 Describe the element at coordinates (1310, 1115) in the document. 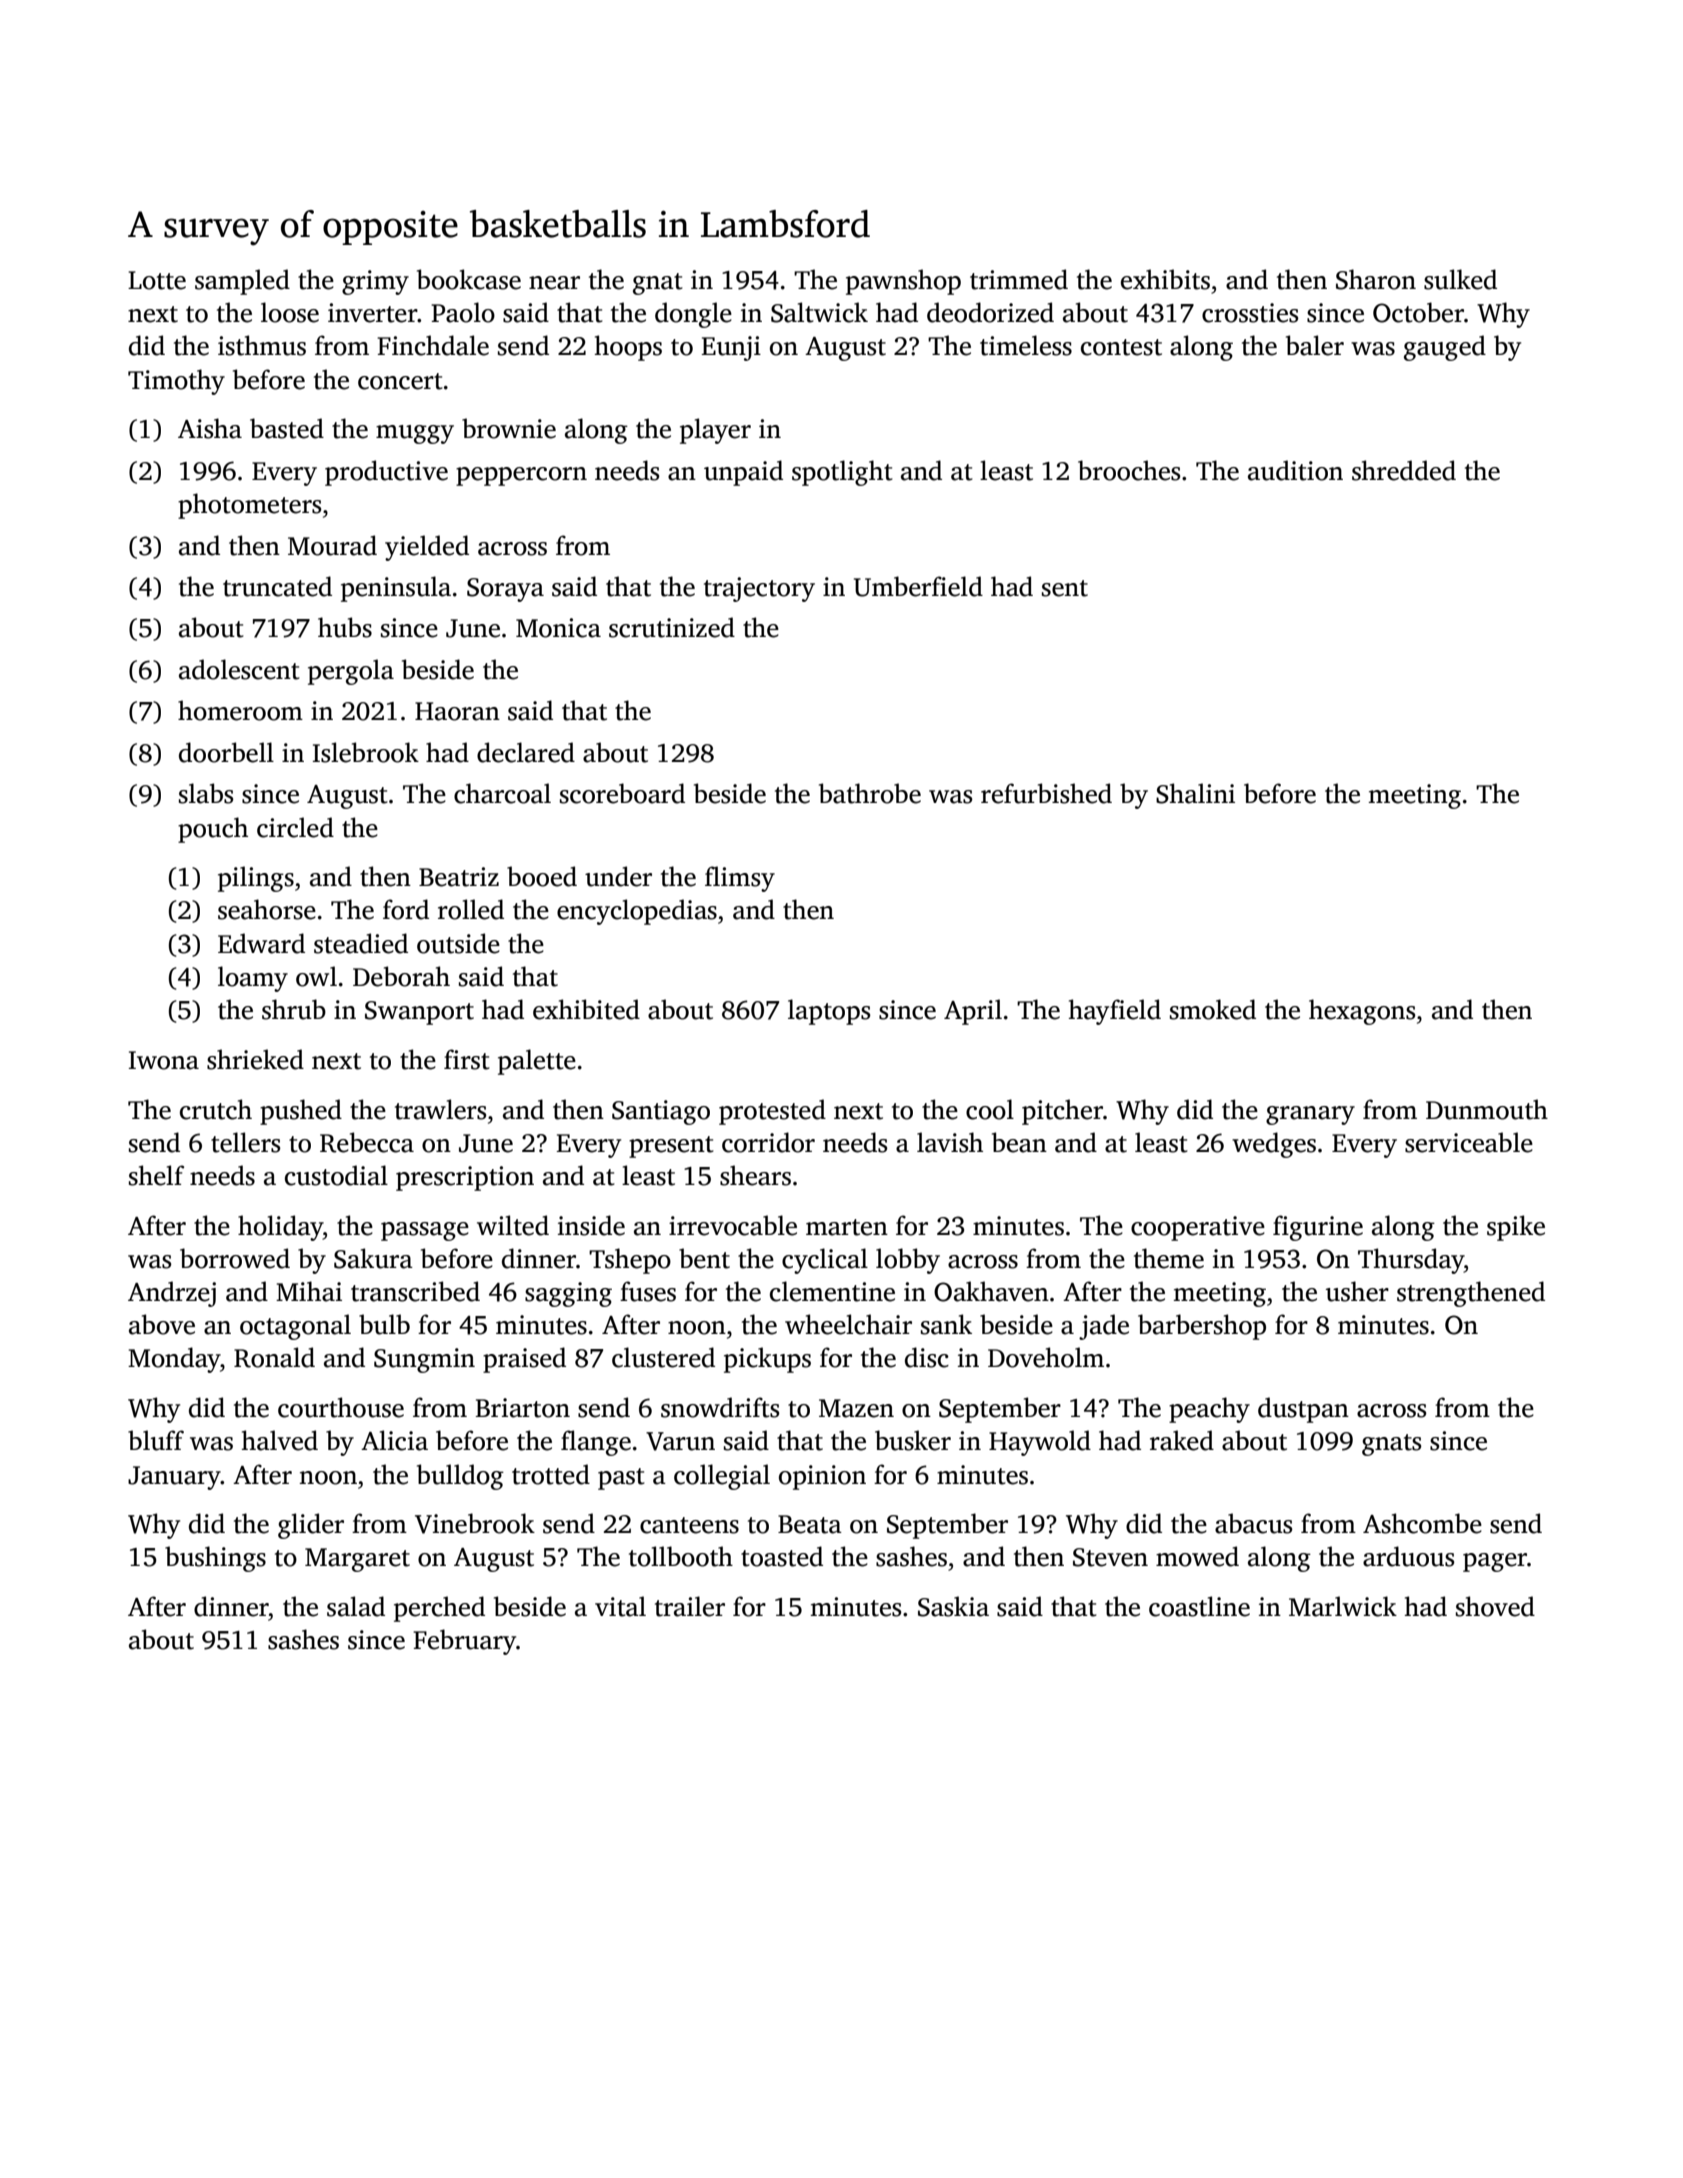

I see `granary` at that location.
